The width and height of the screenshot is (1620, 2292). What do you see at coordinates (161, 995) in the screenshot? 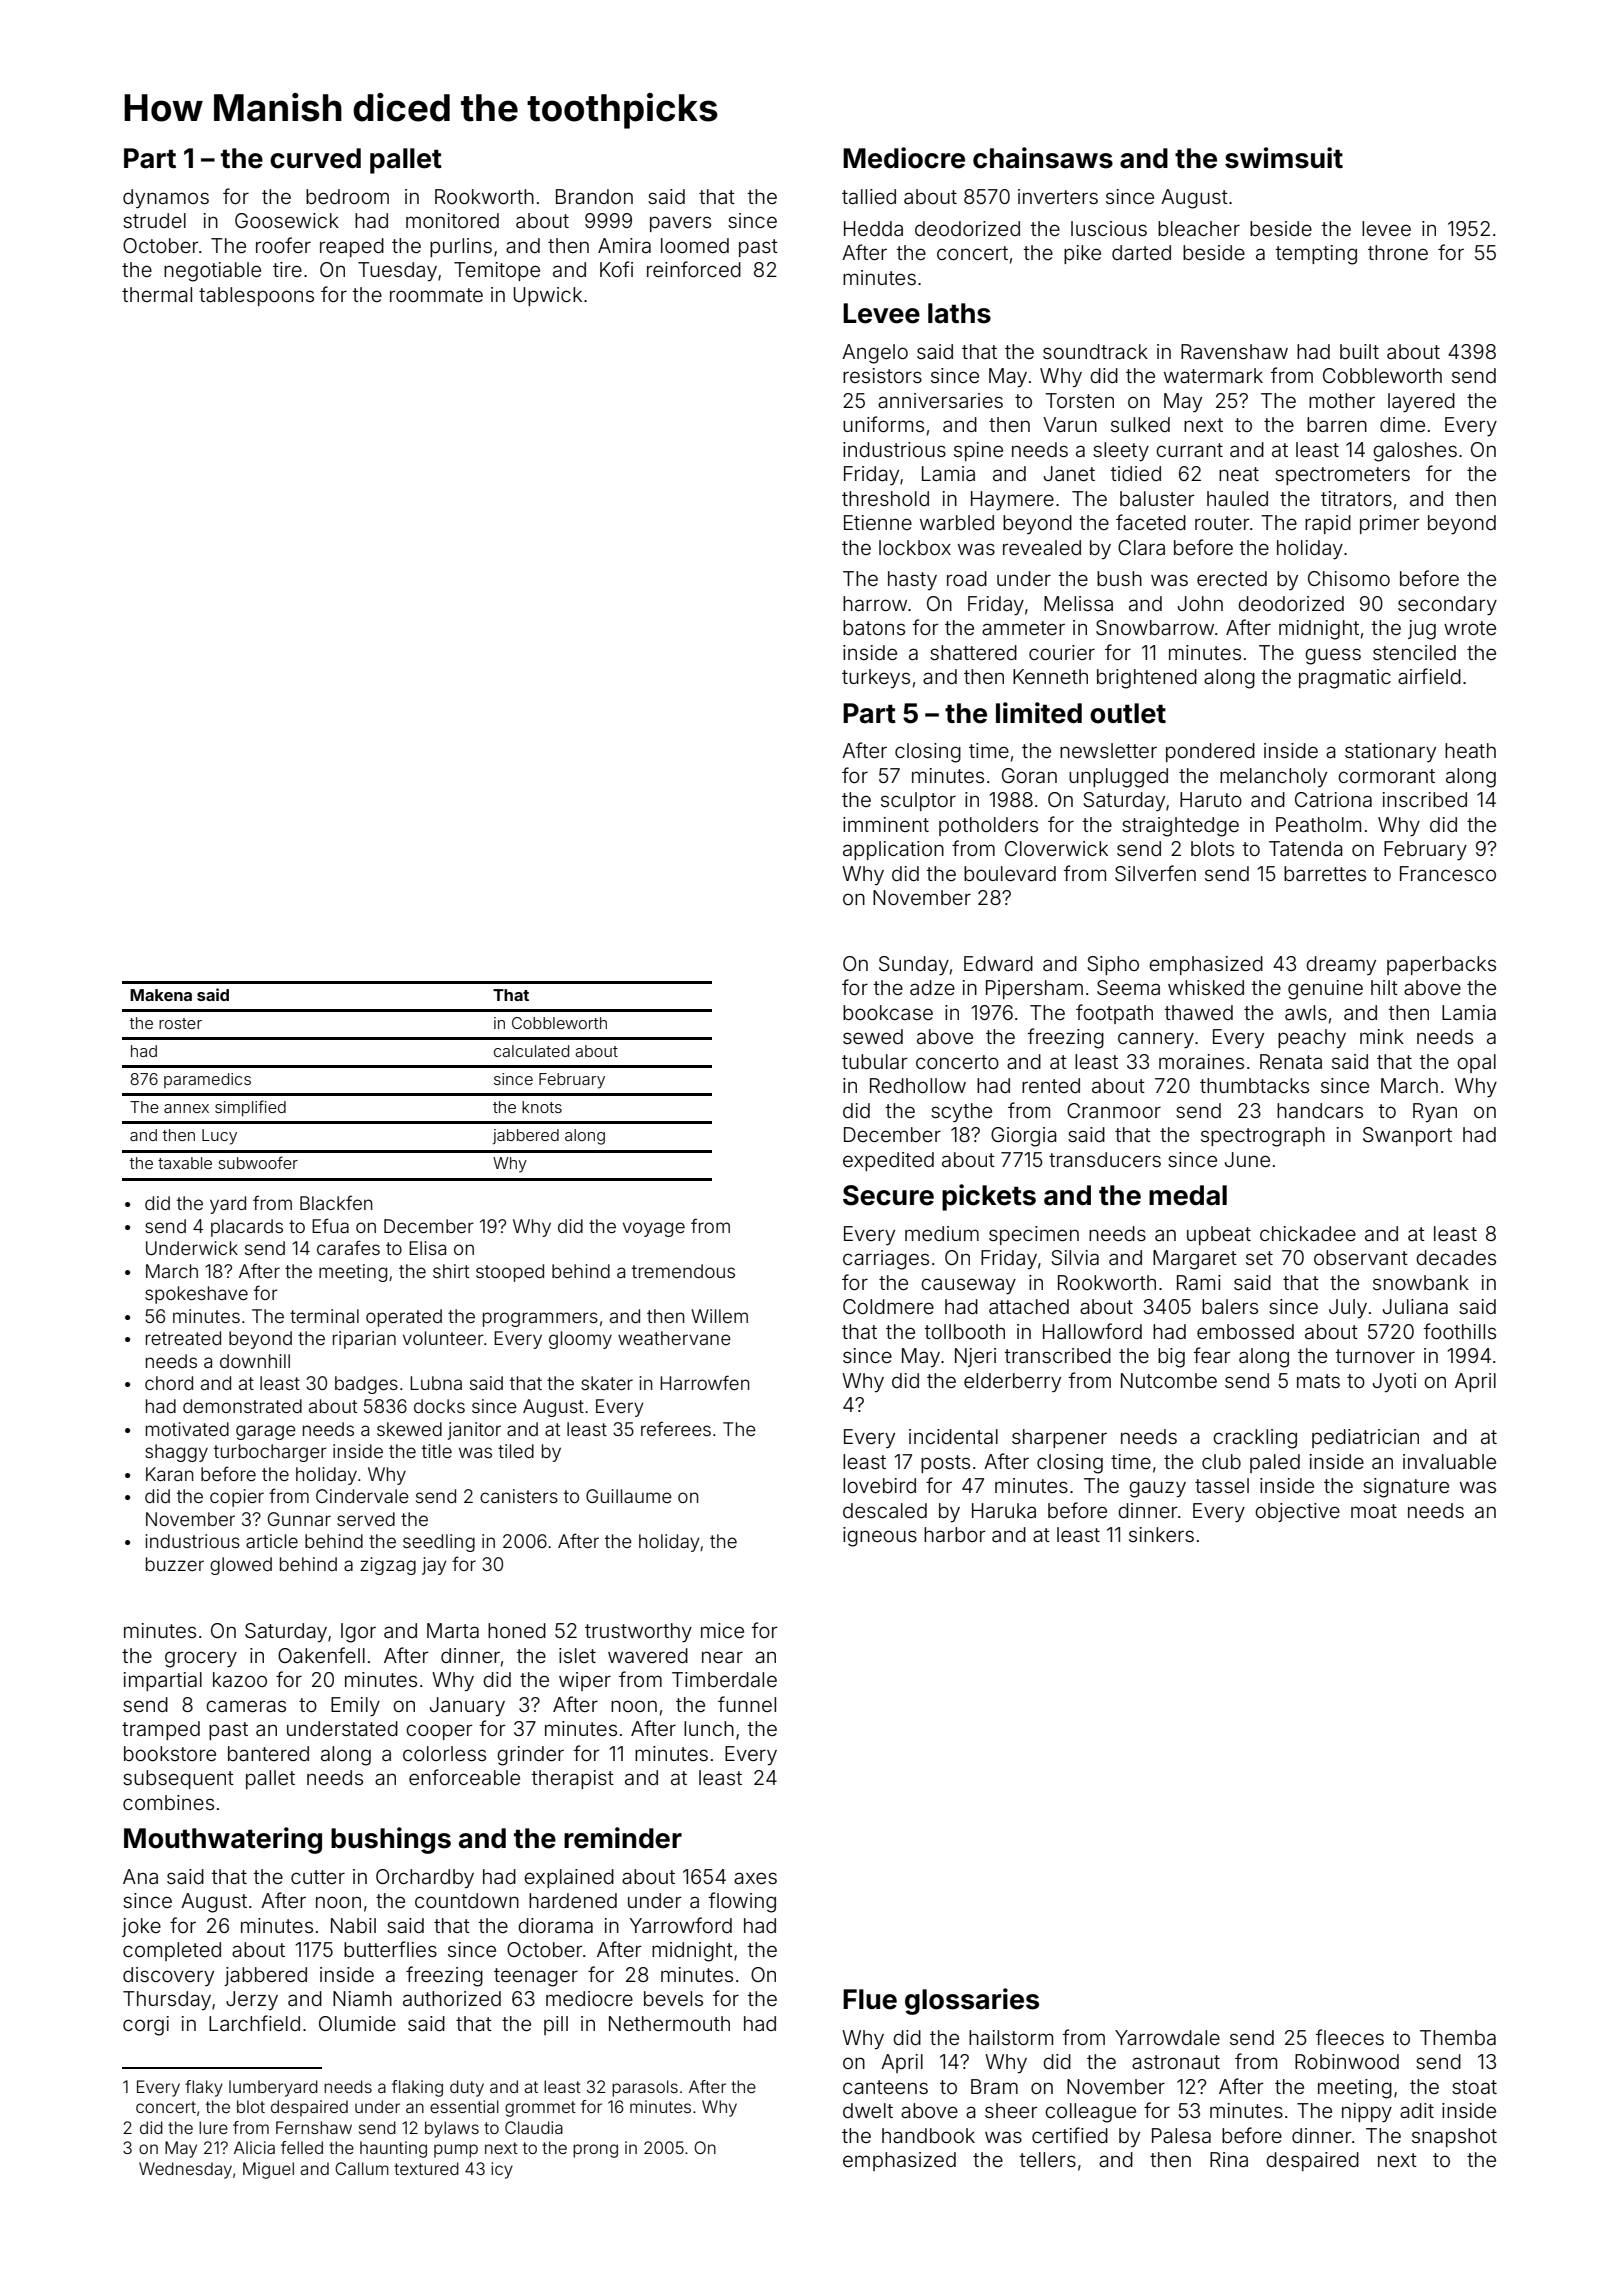
I see `Makena` at bounding box center [161, 995].
